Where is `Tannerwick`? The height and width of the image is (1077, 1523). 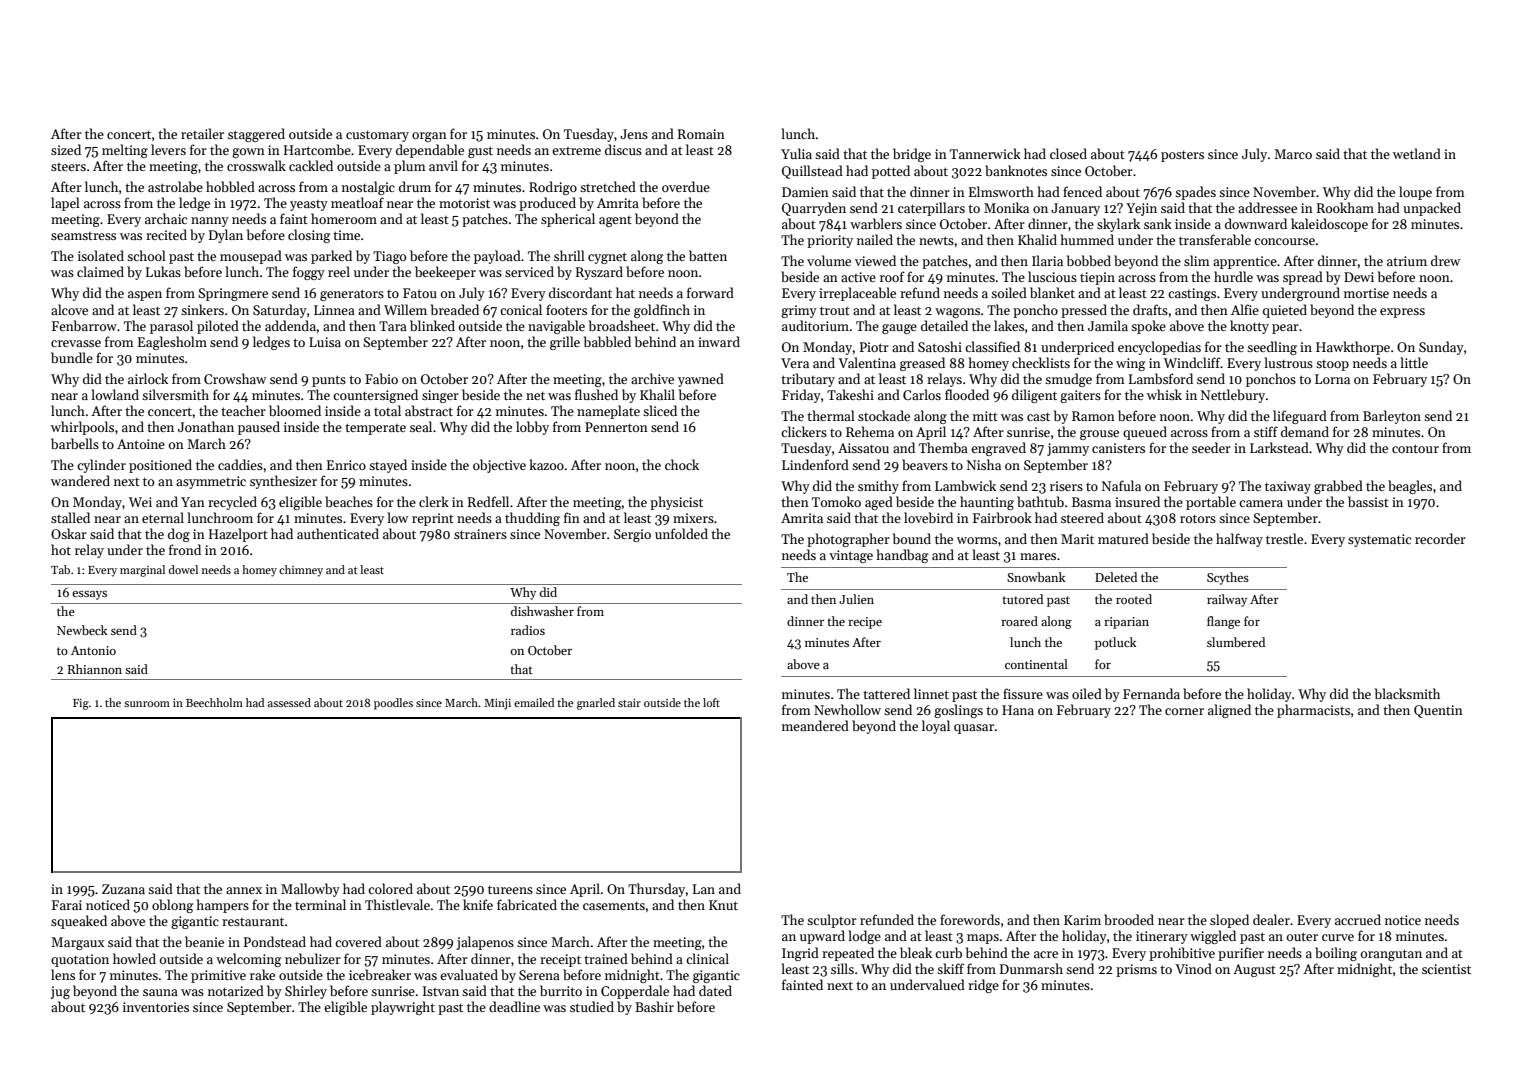
Tannerwick is located at coordinates (985, 153).
